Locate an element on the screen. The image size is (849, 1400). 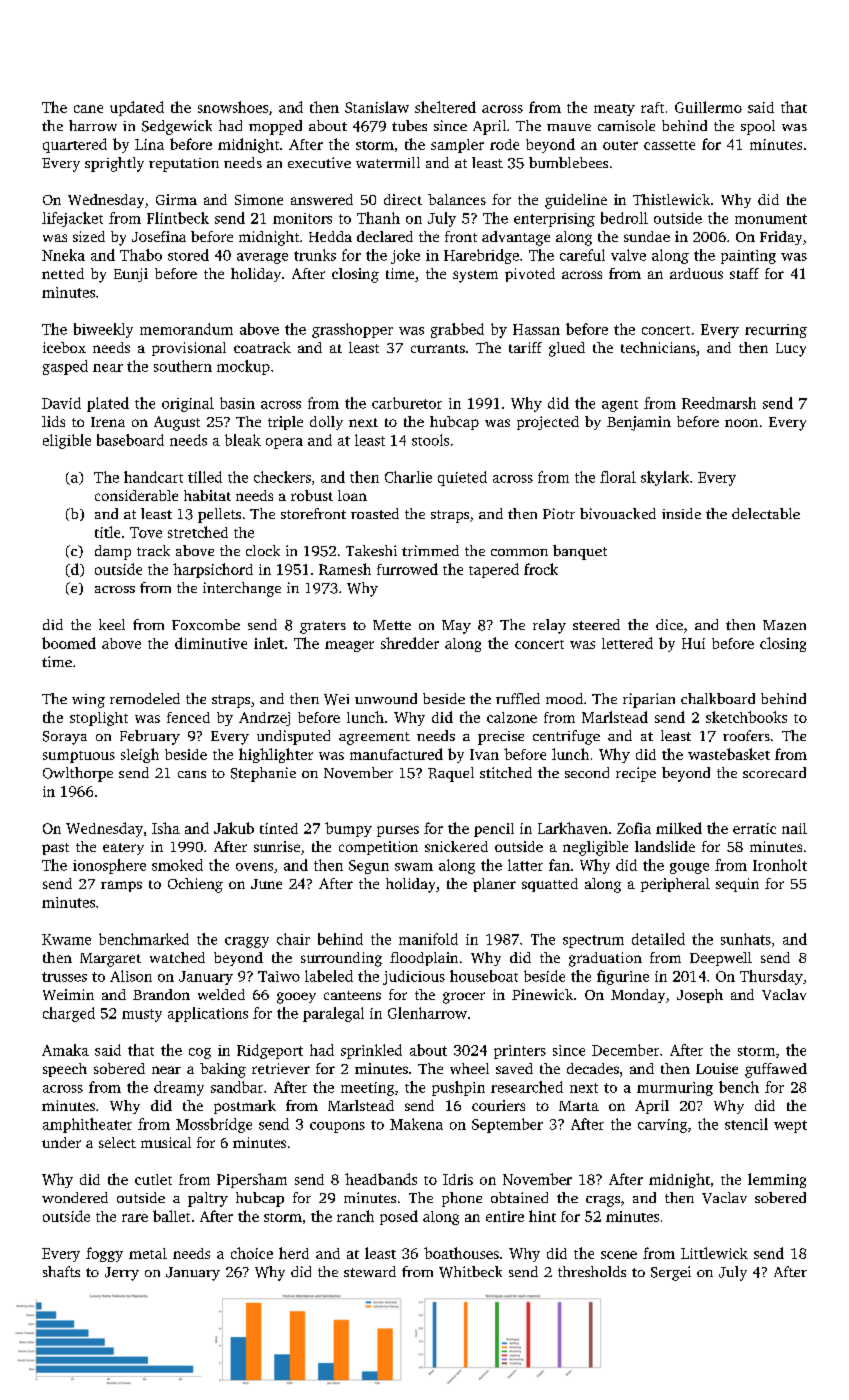
Marta is located at coordinates (579, 1106).
